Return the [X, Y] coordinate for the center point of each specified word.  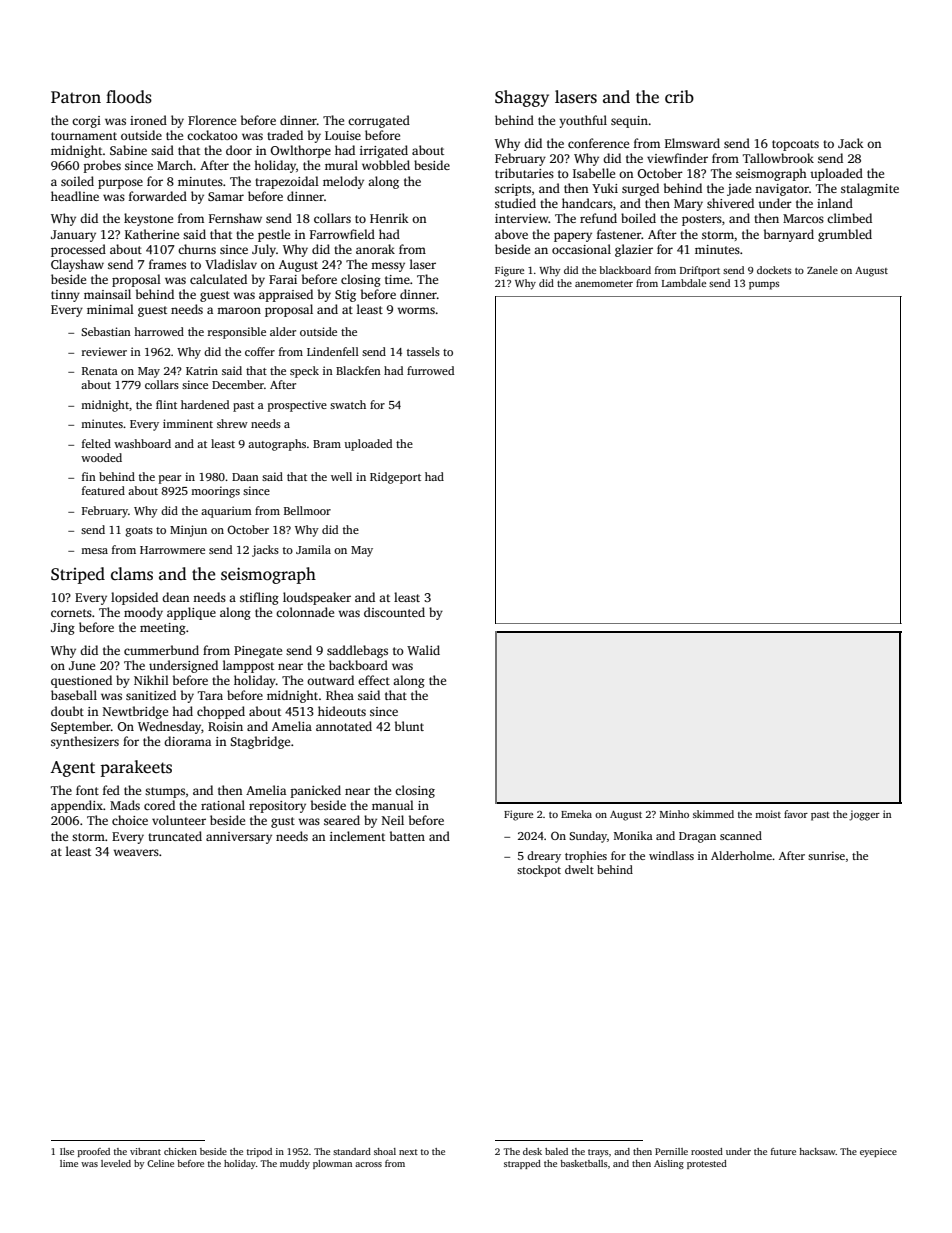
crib [679, 97]
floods [129, 97]
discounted [394, 612]
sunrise [826, 855]
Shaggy [522, 98]
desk [532, 1151]
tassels [423, 351]
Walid [423, 650]
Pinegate [258, 652]
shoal [385, 1151]
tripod [259, 1152]
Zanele [822, 270]
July [264, 250]
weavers [136, 852]
